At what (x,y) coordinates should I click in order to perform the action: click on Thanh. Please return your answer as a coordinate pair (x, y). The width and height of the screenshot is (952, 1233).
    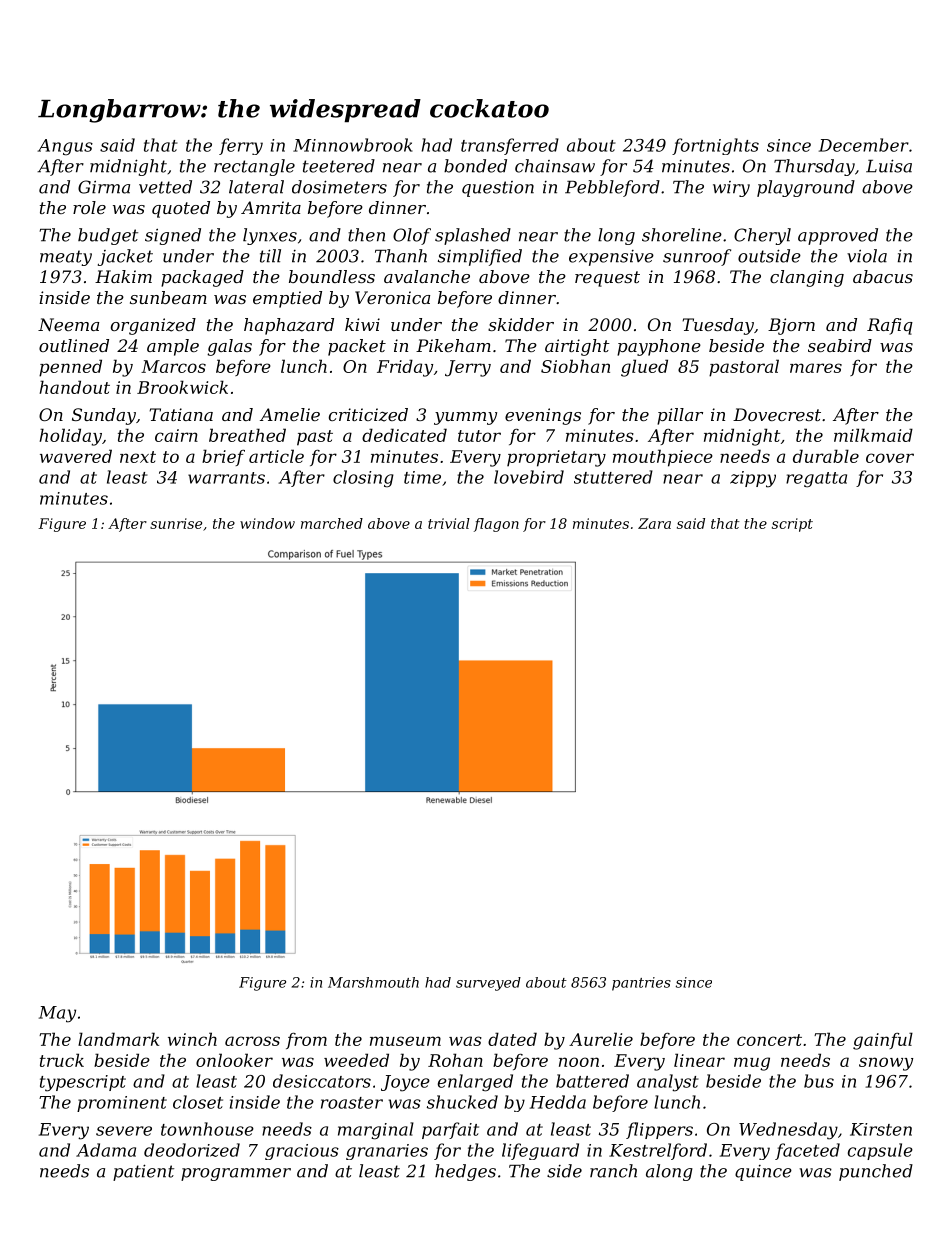
    Looking at the image, I should click on (401, 256).
